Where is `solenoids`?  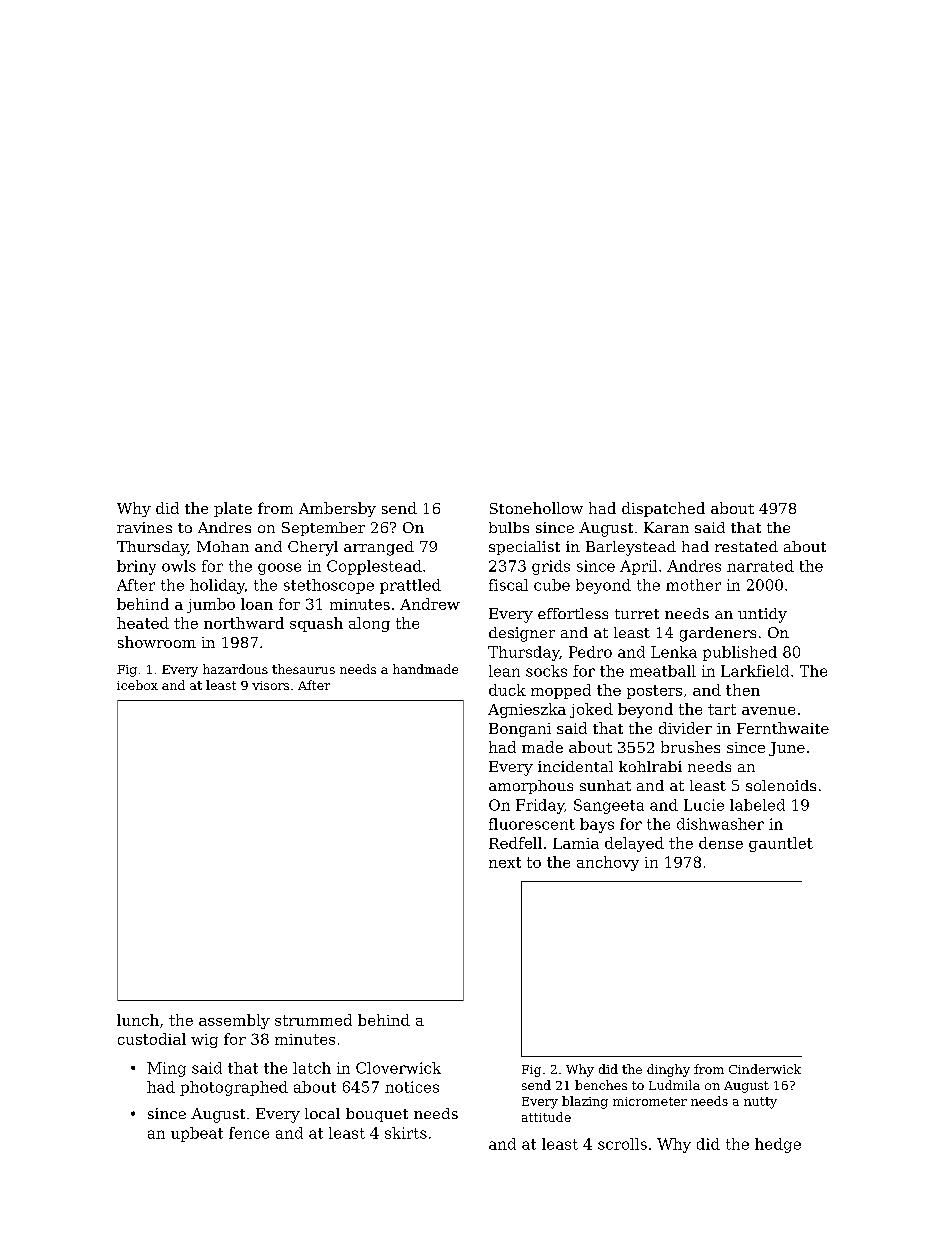 solenoids is located at coordinates (781, 785).
